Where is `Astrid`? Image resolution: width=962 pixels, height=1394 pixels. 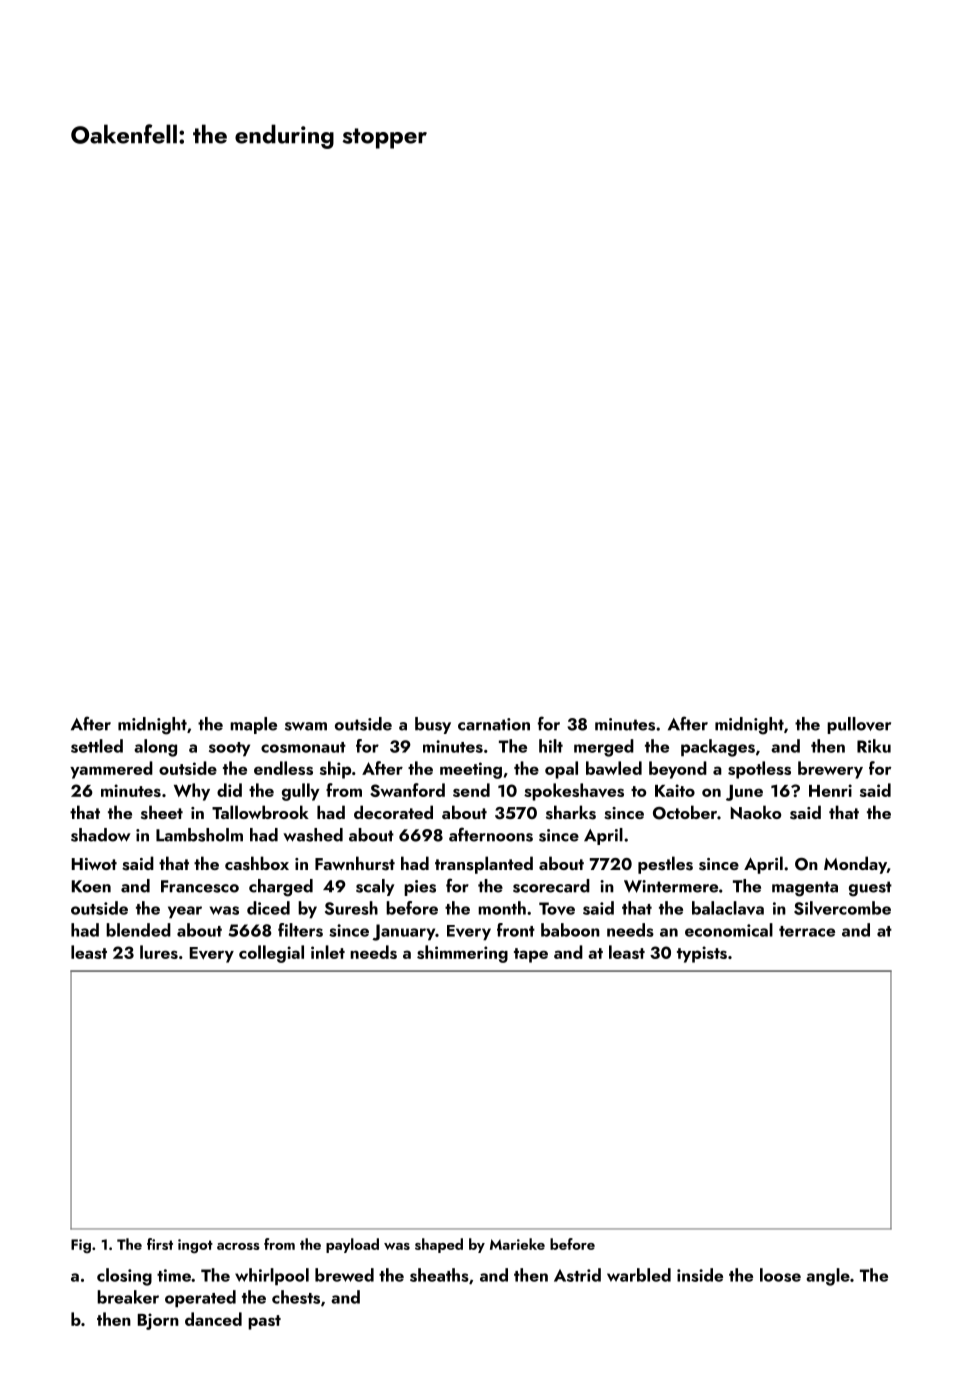
Astrid is located at coordinates (577, 1275).
